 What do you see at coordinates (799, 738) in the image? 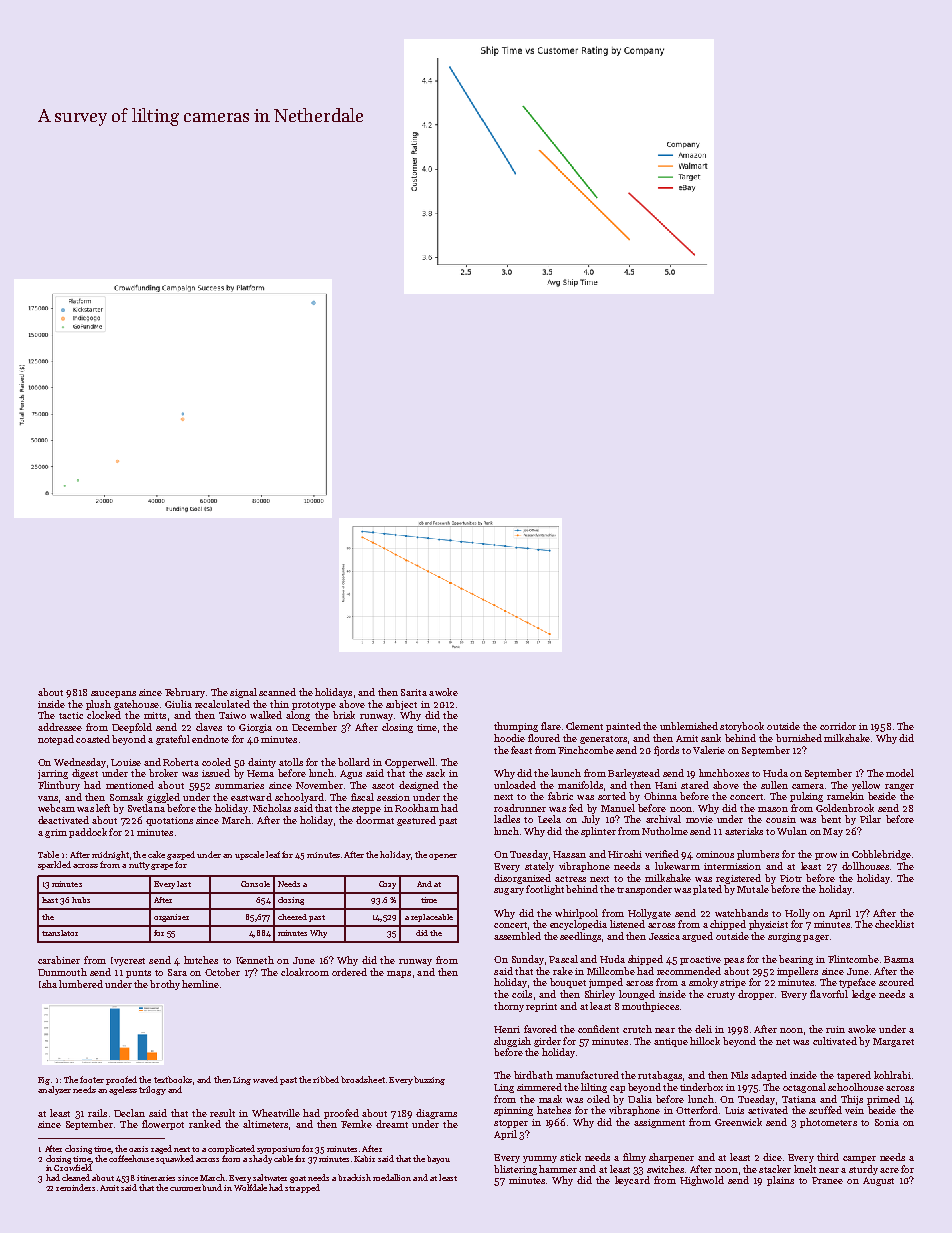
I see `burnished` at bounding box center [799, 738].
